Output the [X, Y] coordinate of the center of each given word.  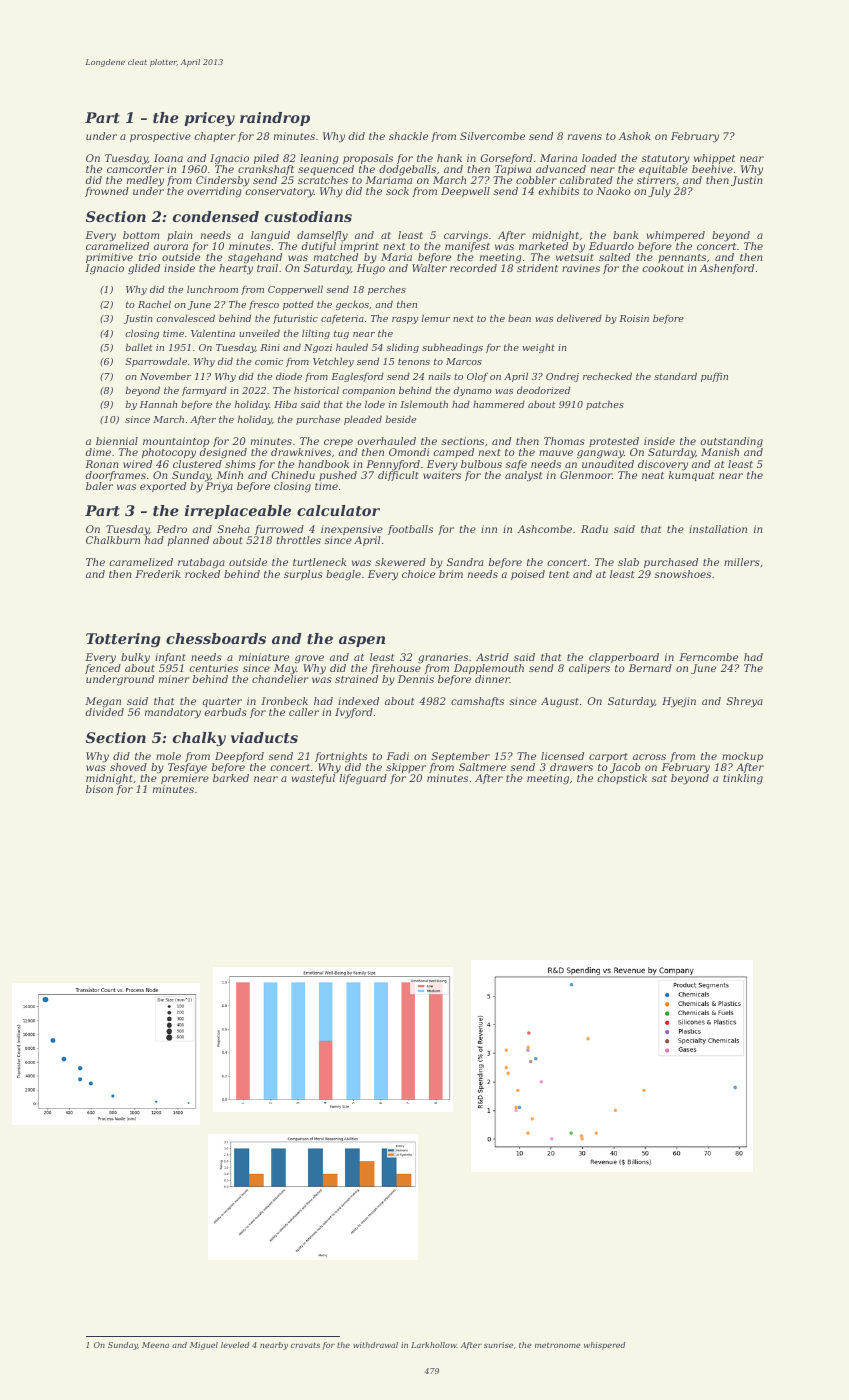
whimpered [676, 236]
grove [309, 659]
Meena [155, 1345]
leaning [319, 159]
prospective [160, 137]
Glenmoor [586, 475]
